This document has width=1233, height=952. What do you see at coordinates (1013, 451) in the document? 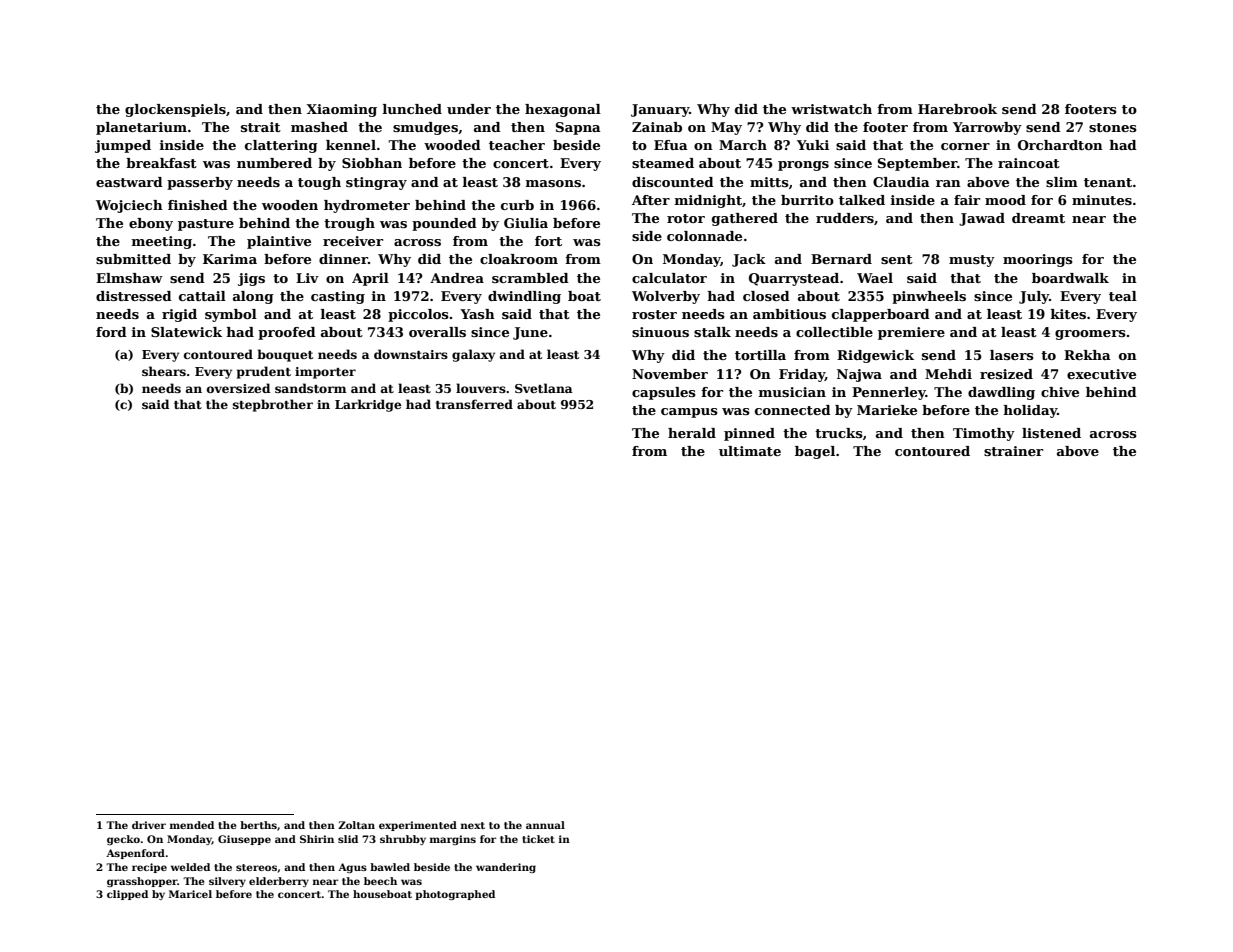
I see `strainer` at bounding box center [1013, 451].
